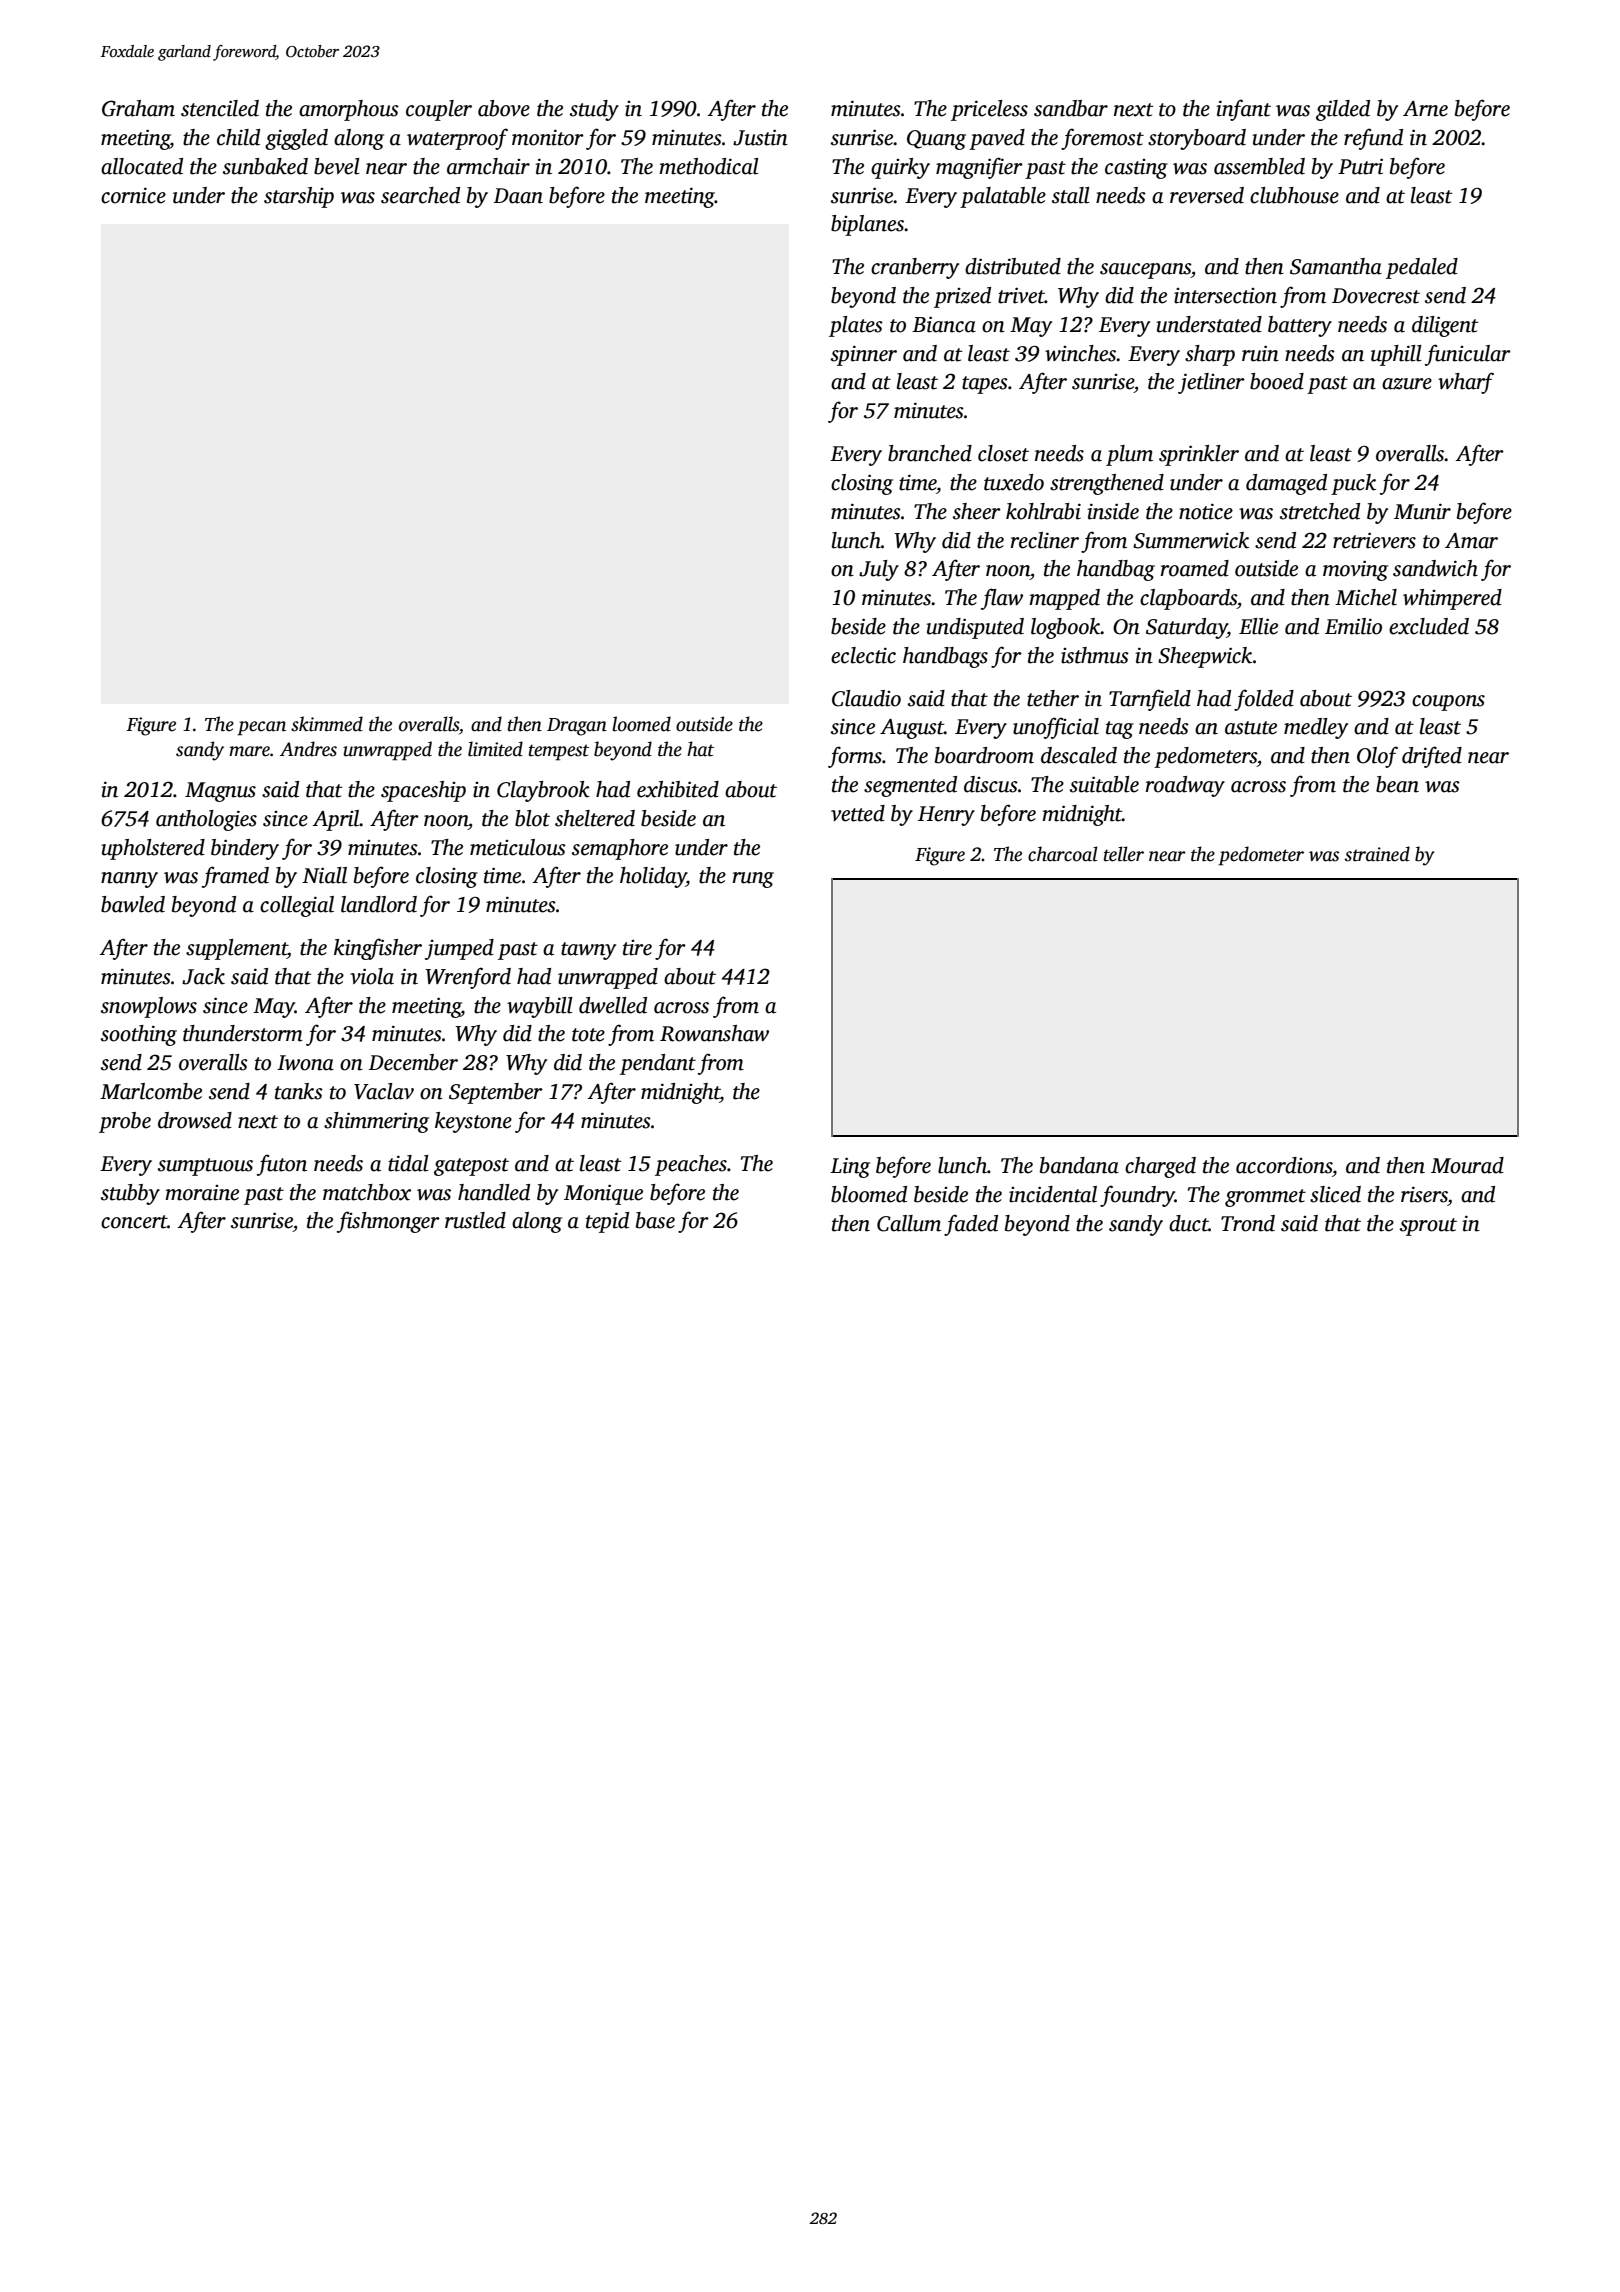  Describe the element at coordinates (714, 1033) in the screenshot. I see `Rowanshaw` at that location.
